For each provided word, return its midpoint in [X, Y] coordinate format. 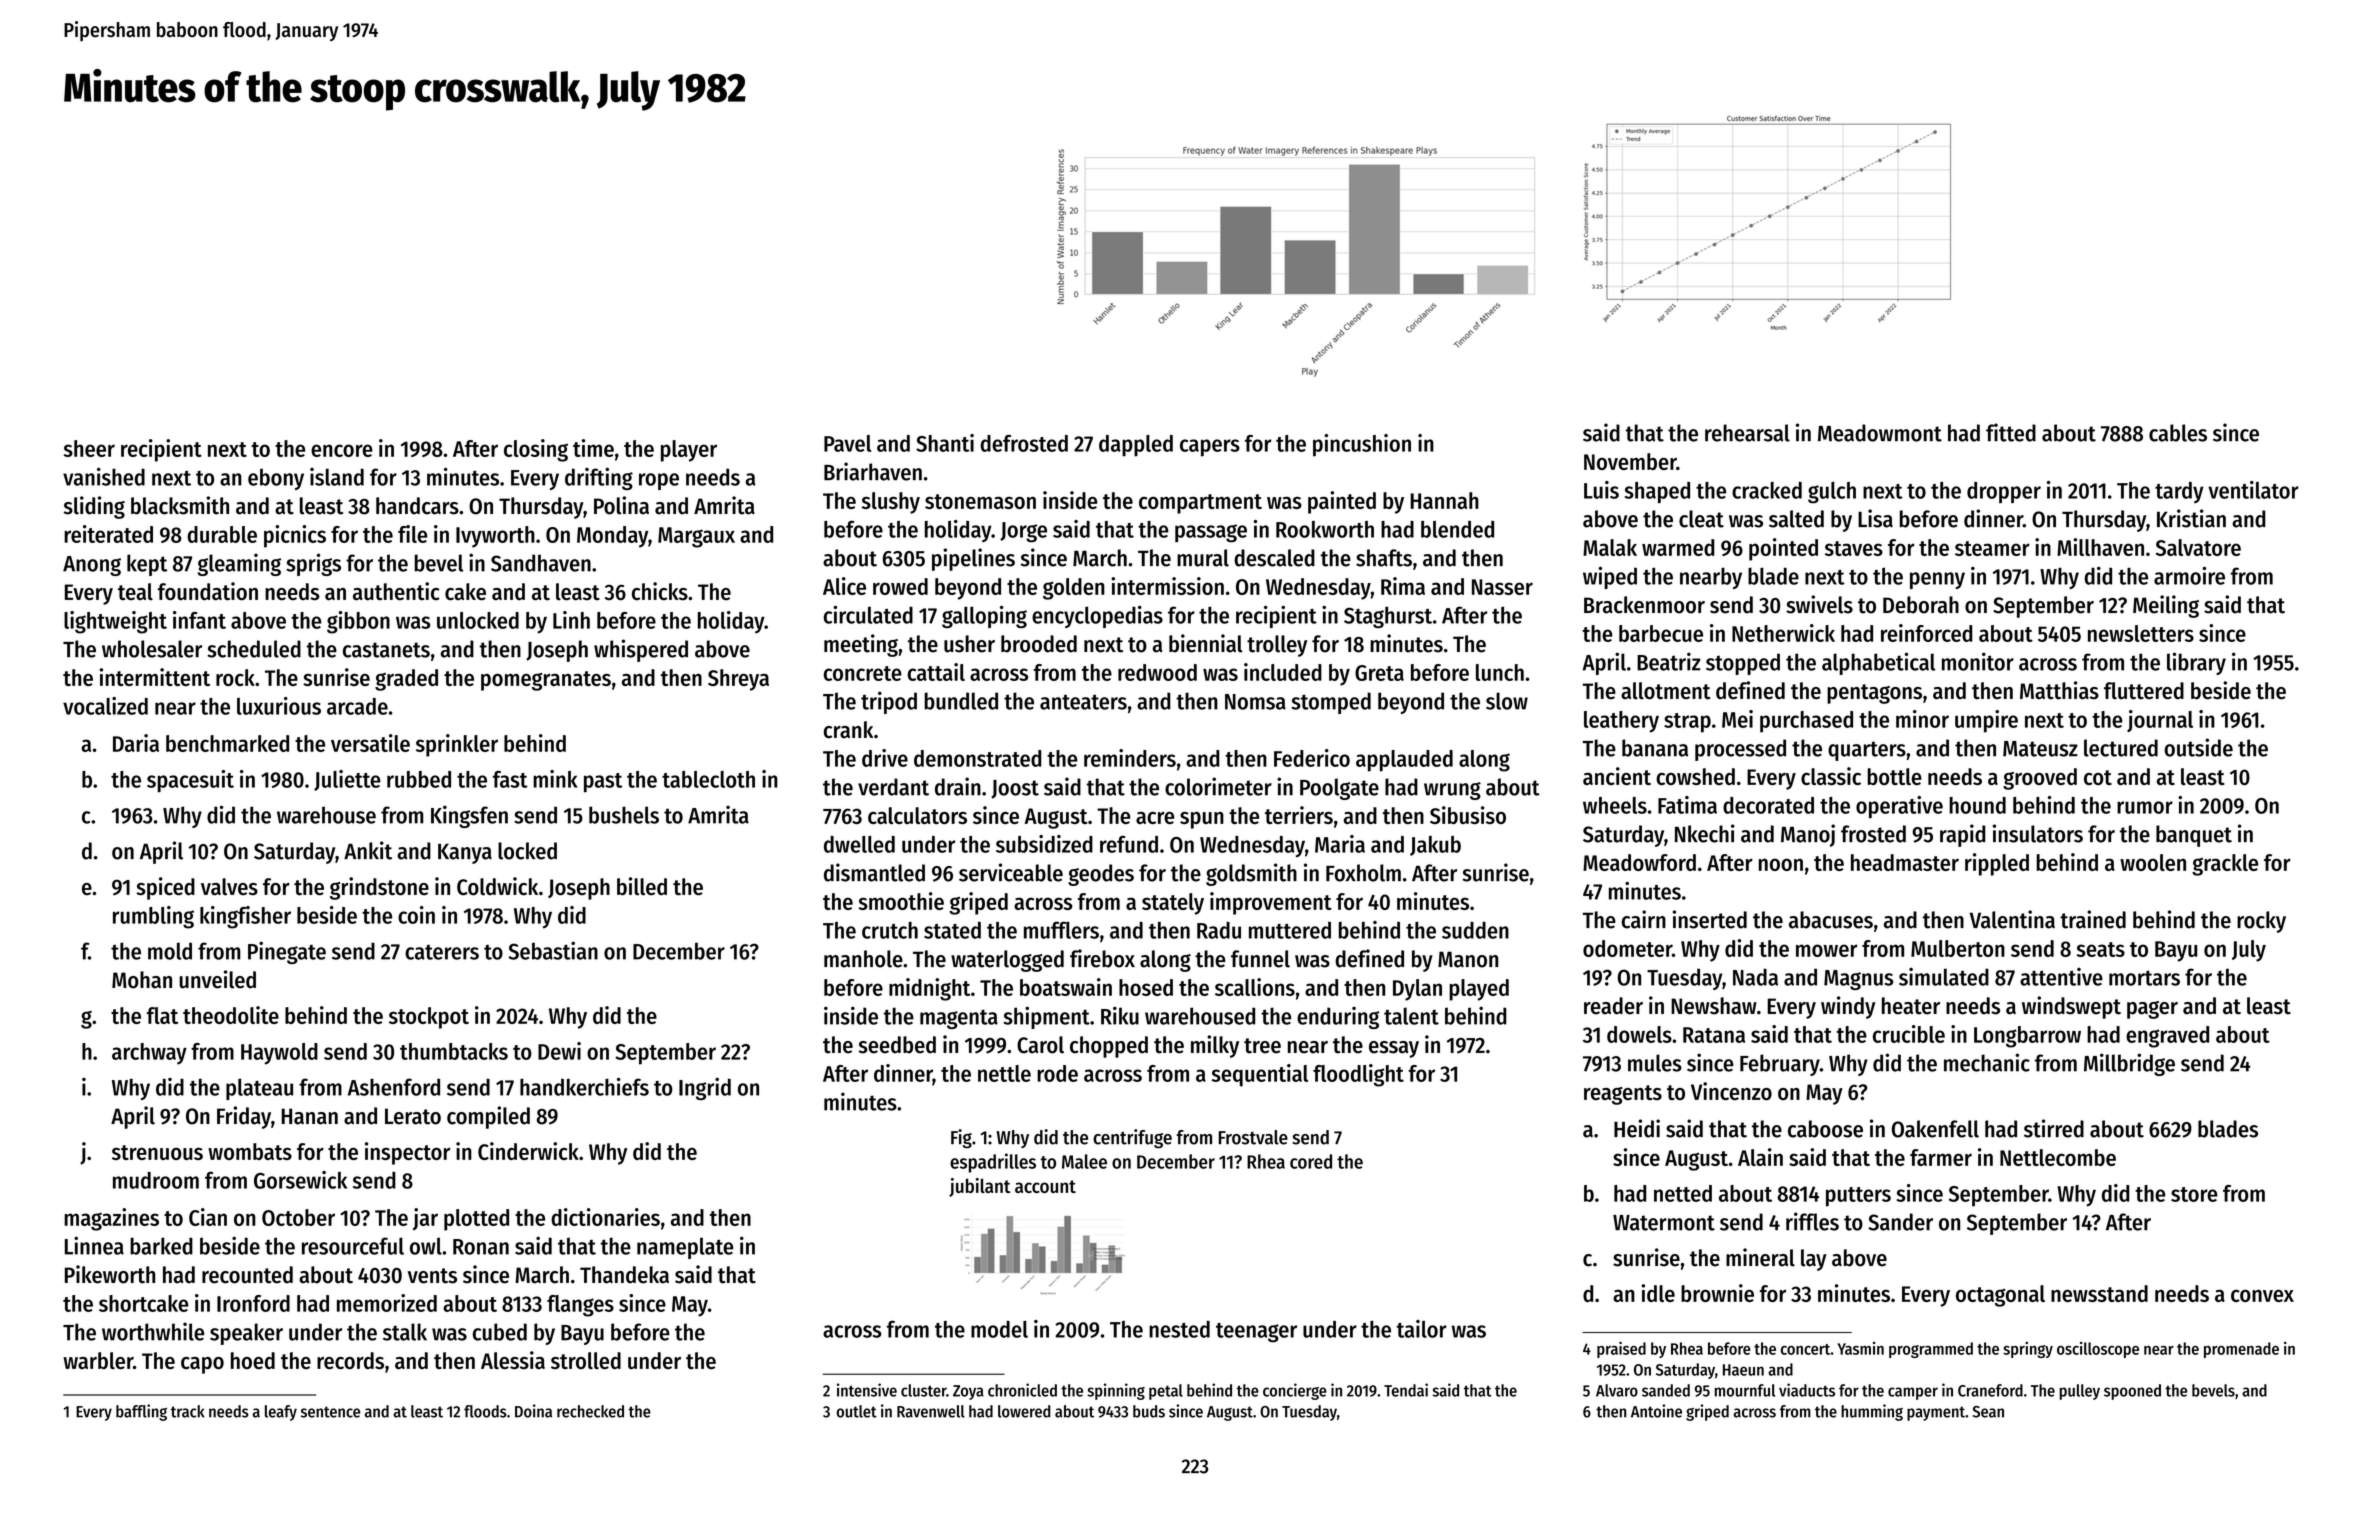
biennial [1206, 643]
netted [1683, 1193]
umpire [1986, 721]
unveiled [217, 979]
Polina [621, 505]
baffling [141, 1412]
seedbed [897, 1045]
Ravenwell [931, 1411]
